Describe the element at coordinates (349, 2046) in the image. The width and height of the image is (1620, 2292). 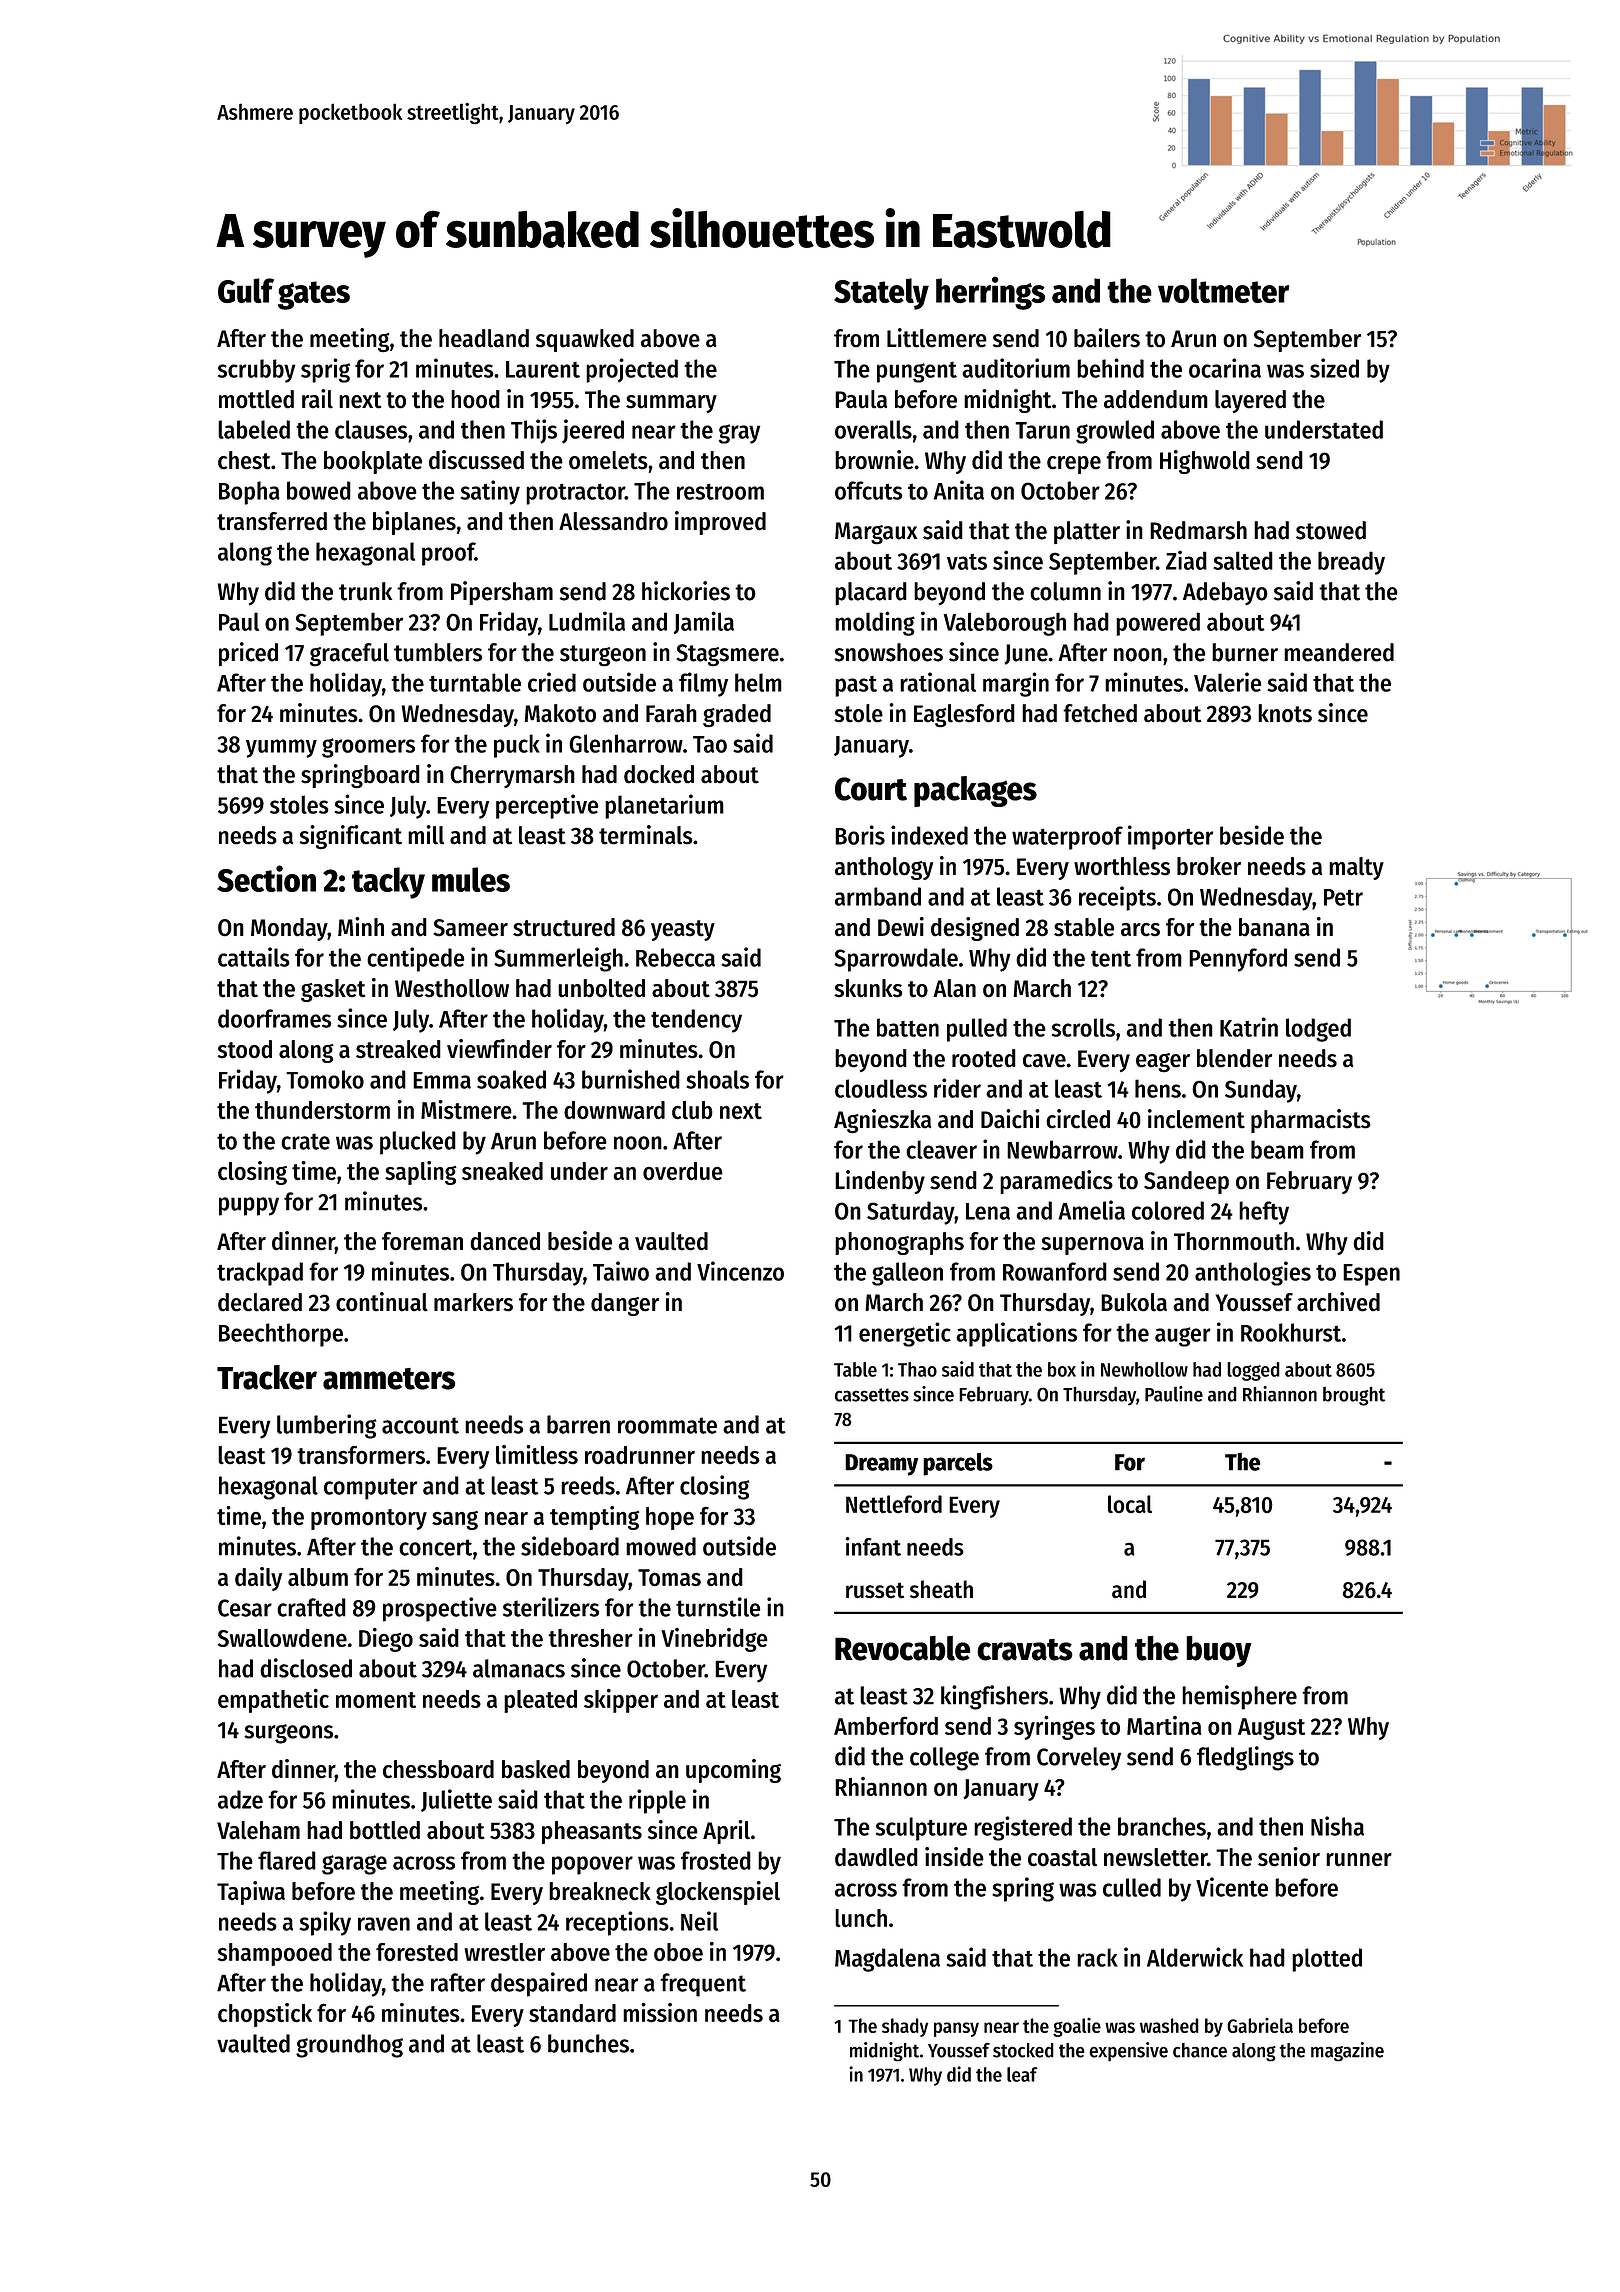
I see `groundhog` at that location.
